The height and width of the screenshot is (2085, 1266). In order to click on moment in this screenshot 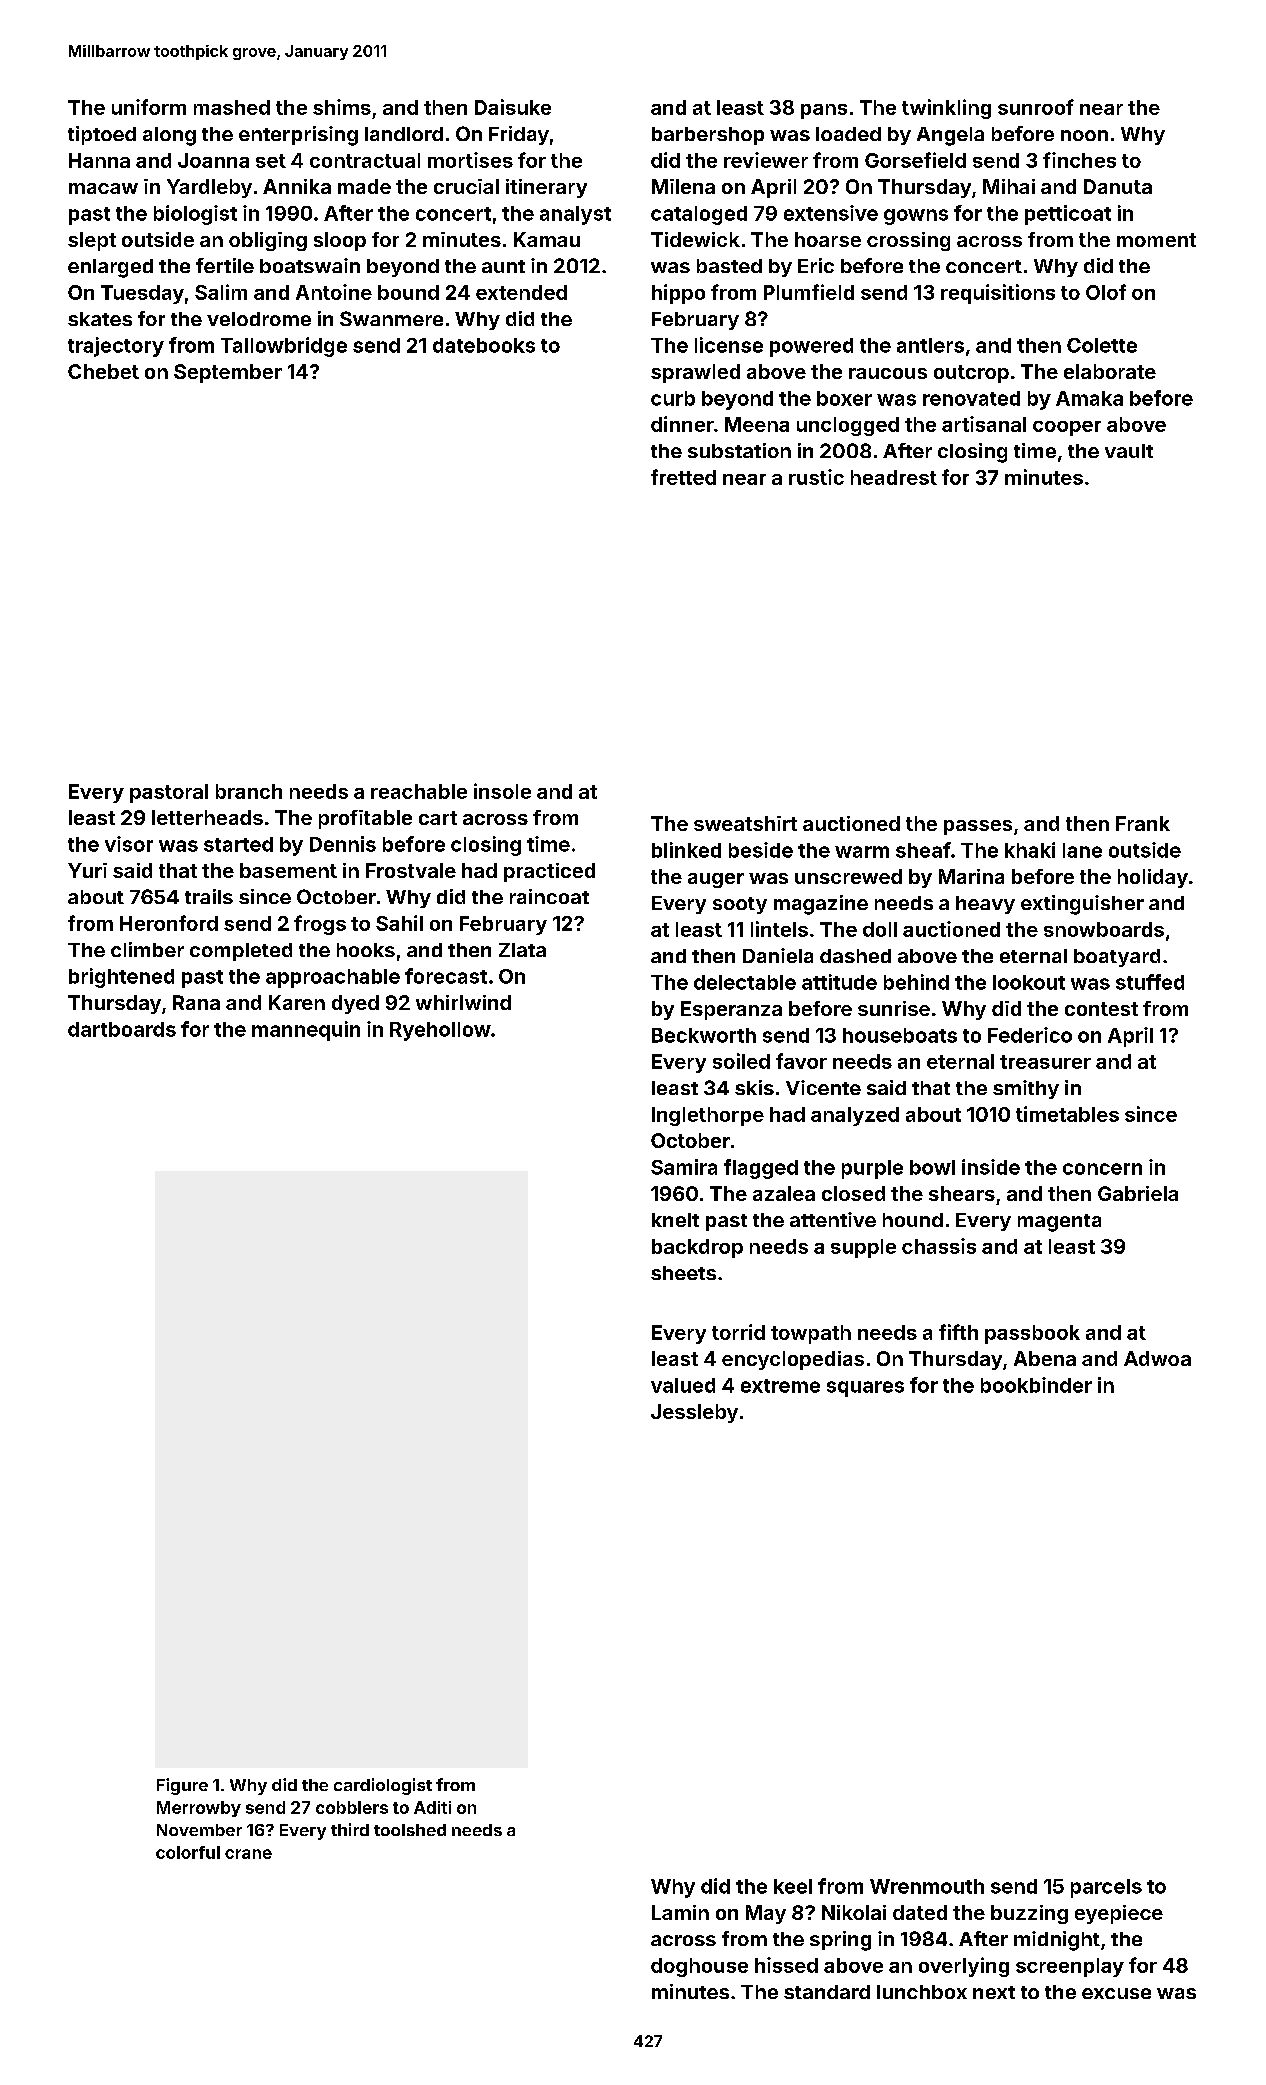, I will do `click(1156, 240)`.
